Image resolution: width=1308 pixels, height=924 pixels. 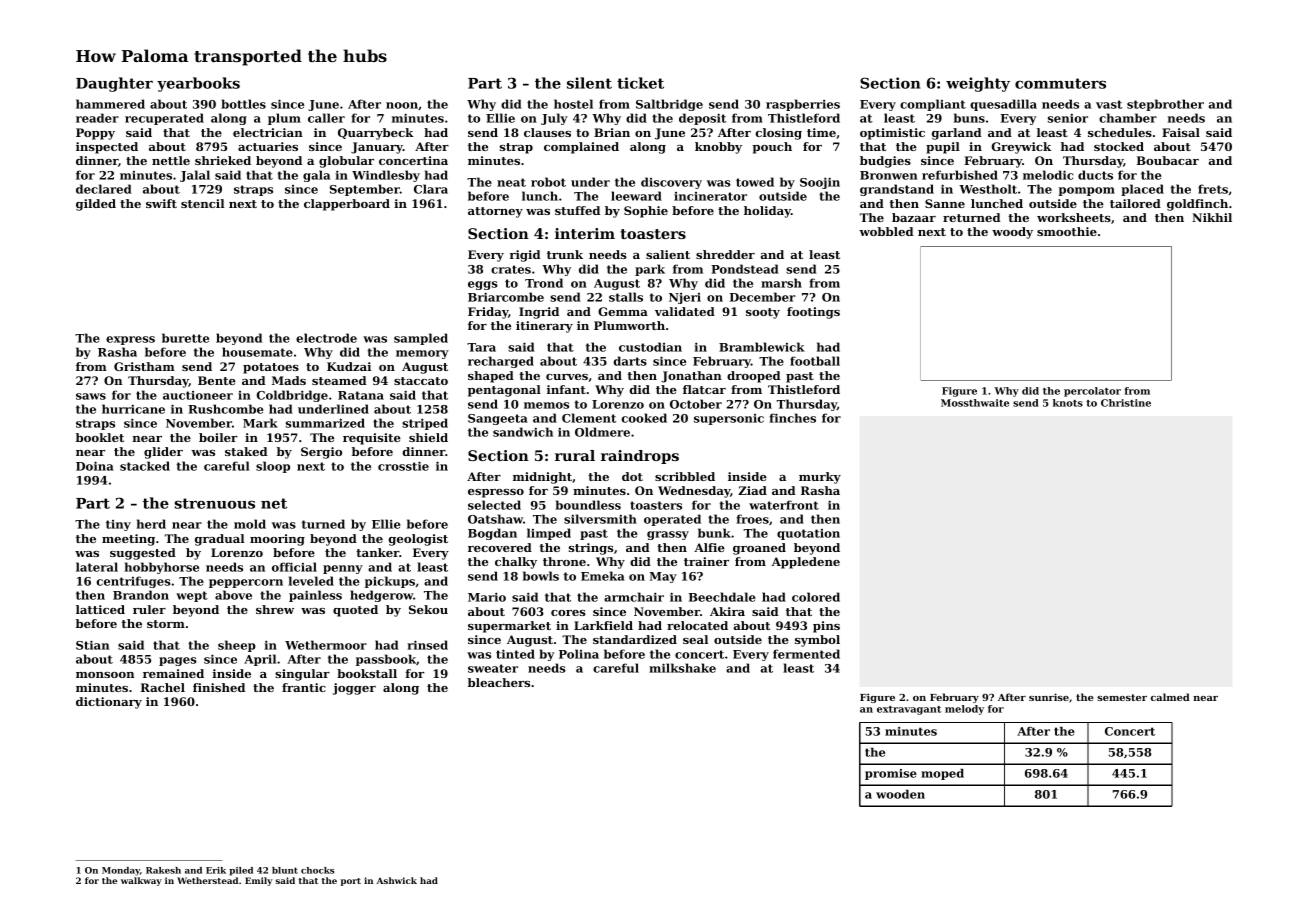 What do you see at coordinates (499, 682) in the page?
I see `bleachers` at bounding box center [499, 682].
